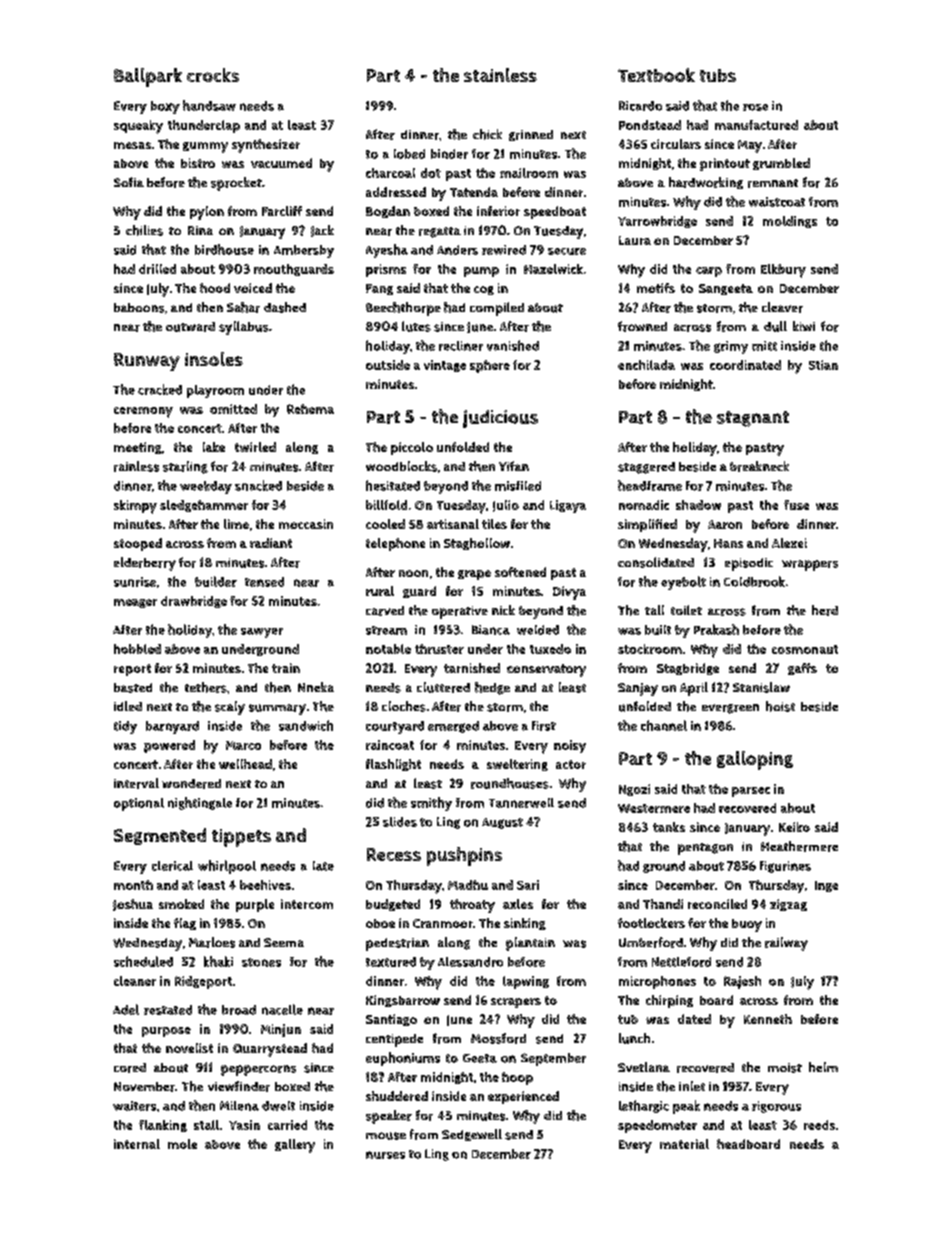 This screenshot has width=952, height=1233. What do you see at coordinates (823, 1067) in the screenshot?
I see `helm` at bounding box center [823, 1067].
